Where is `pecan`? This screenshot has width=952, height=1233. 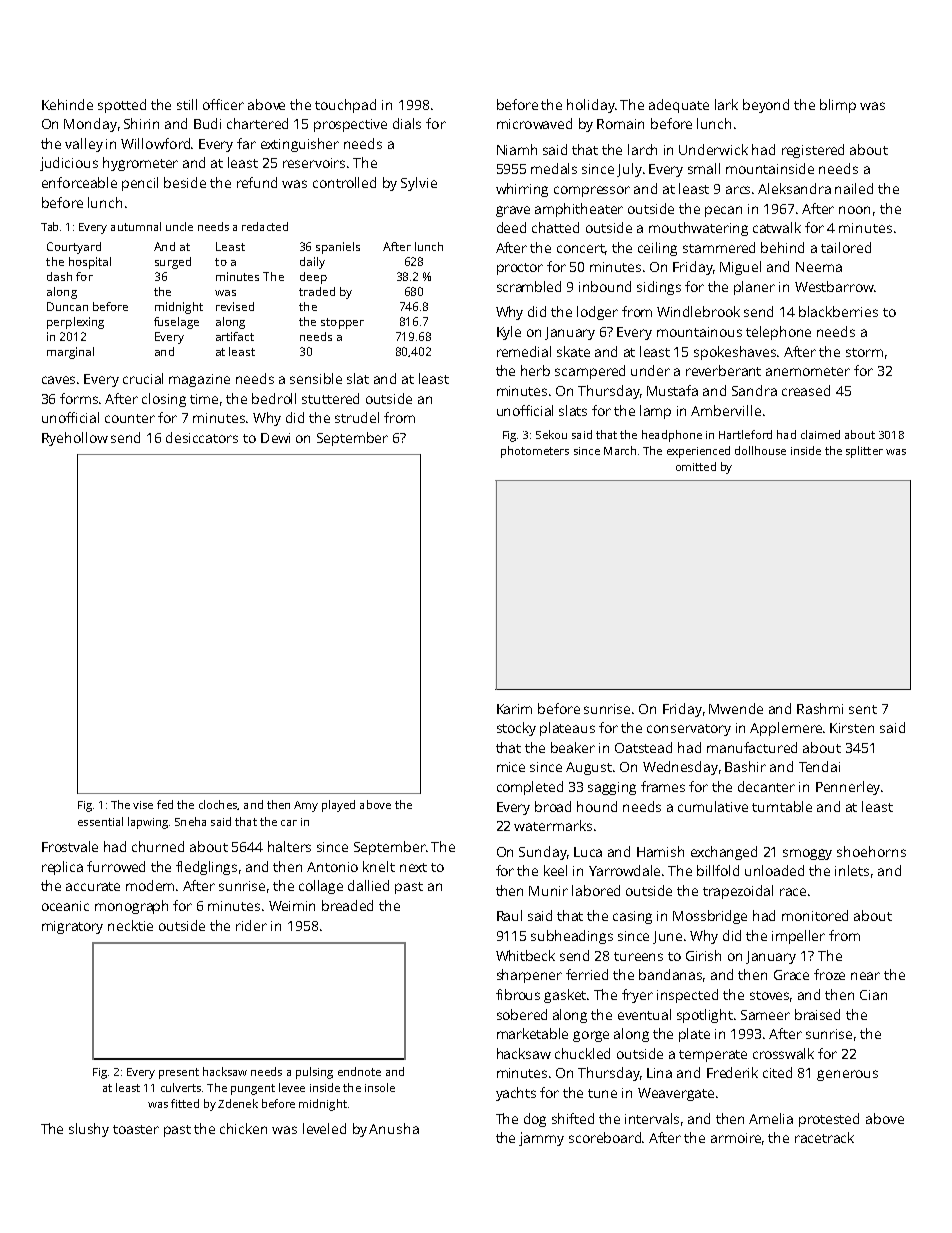
pecan is located at coordinates (723, 211).
